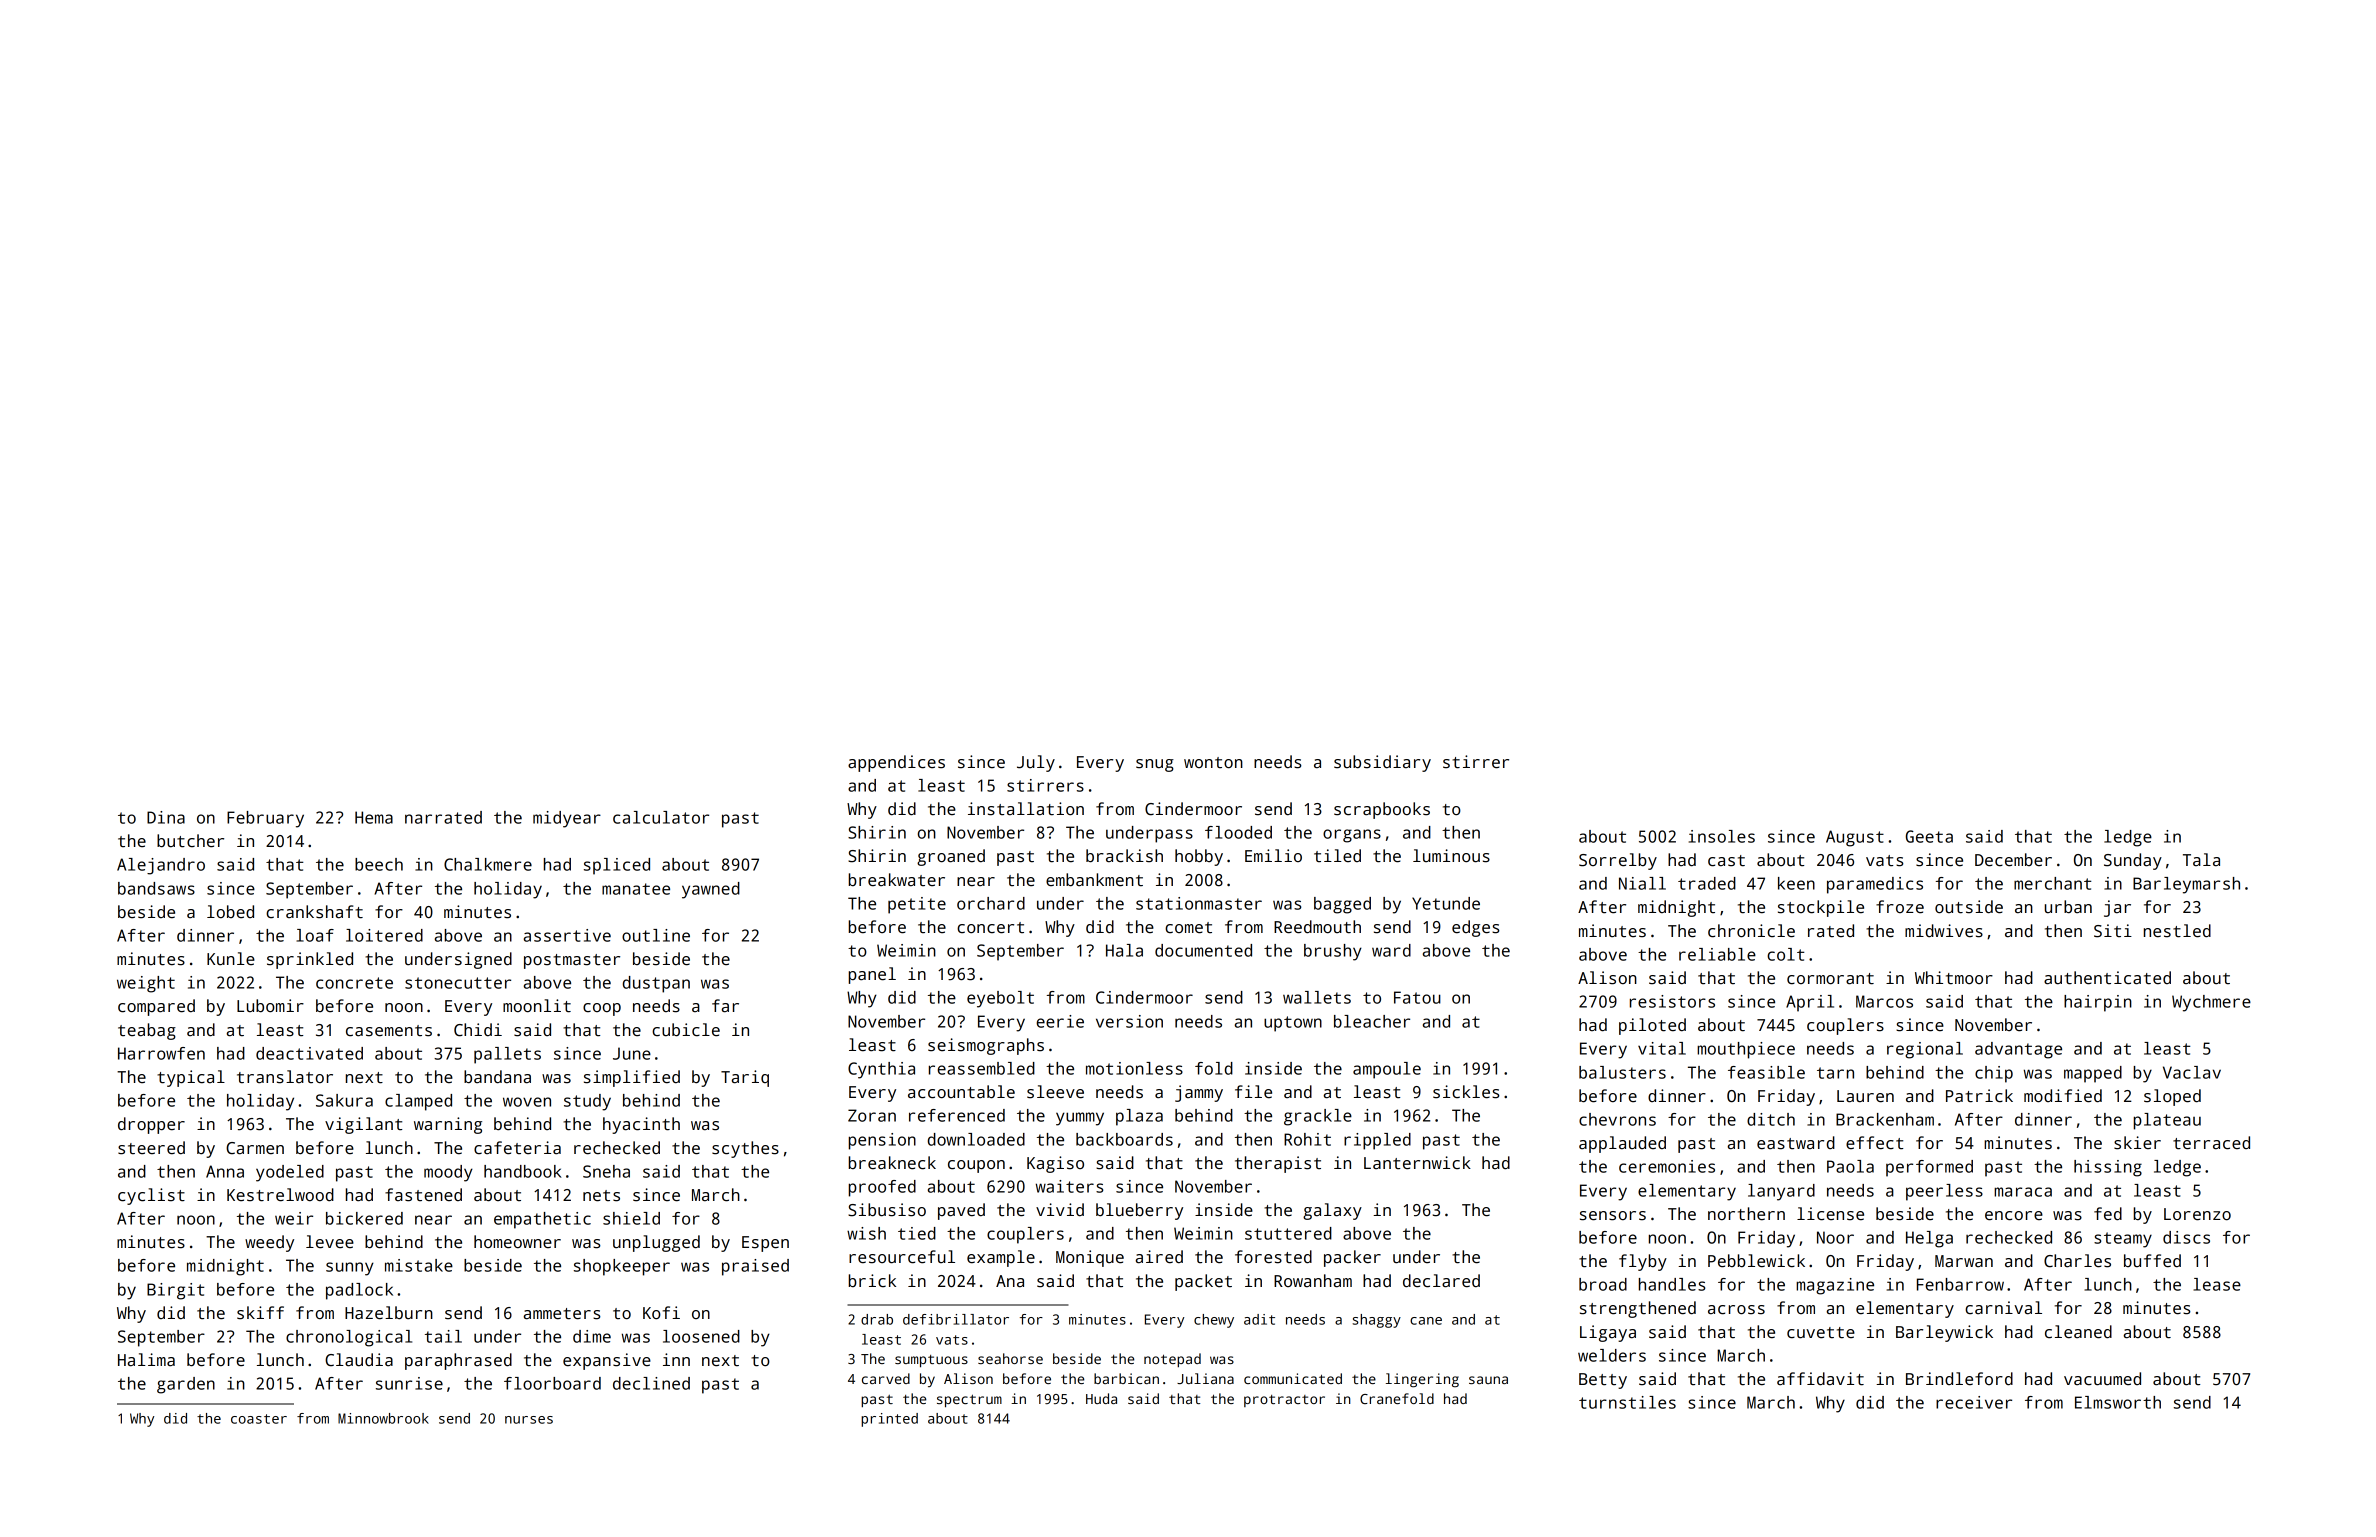 The width and height of the document is (2376, 1537). What do you see at coordinates (1417, 997) in the document?
I see `Fatou` at bounding box center [1417, 997].
